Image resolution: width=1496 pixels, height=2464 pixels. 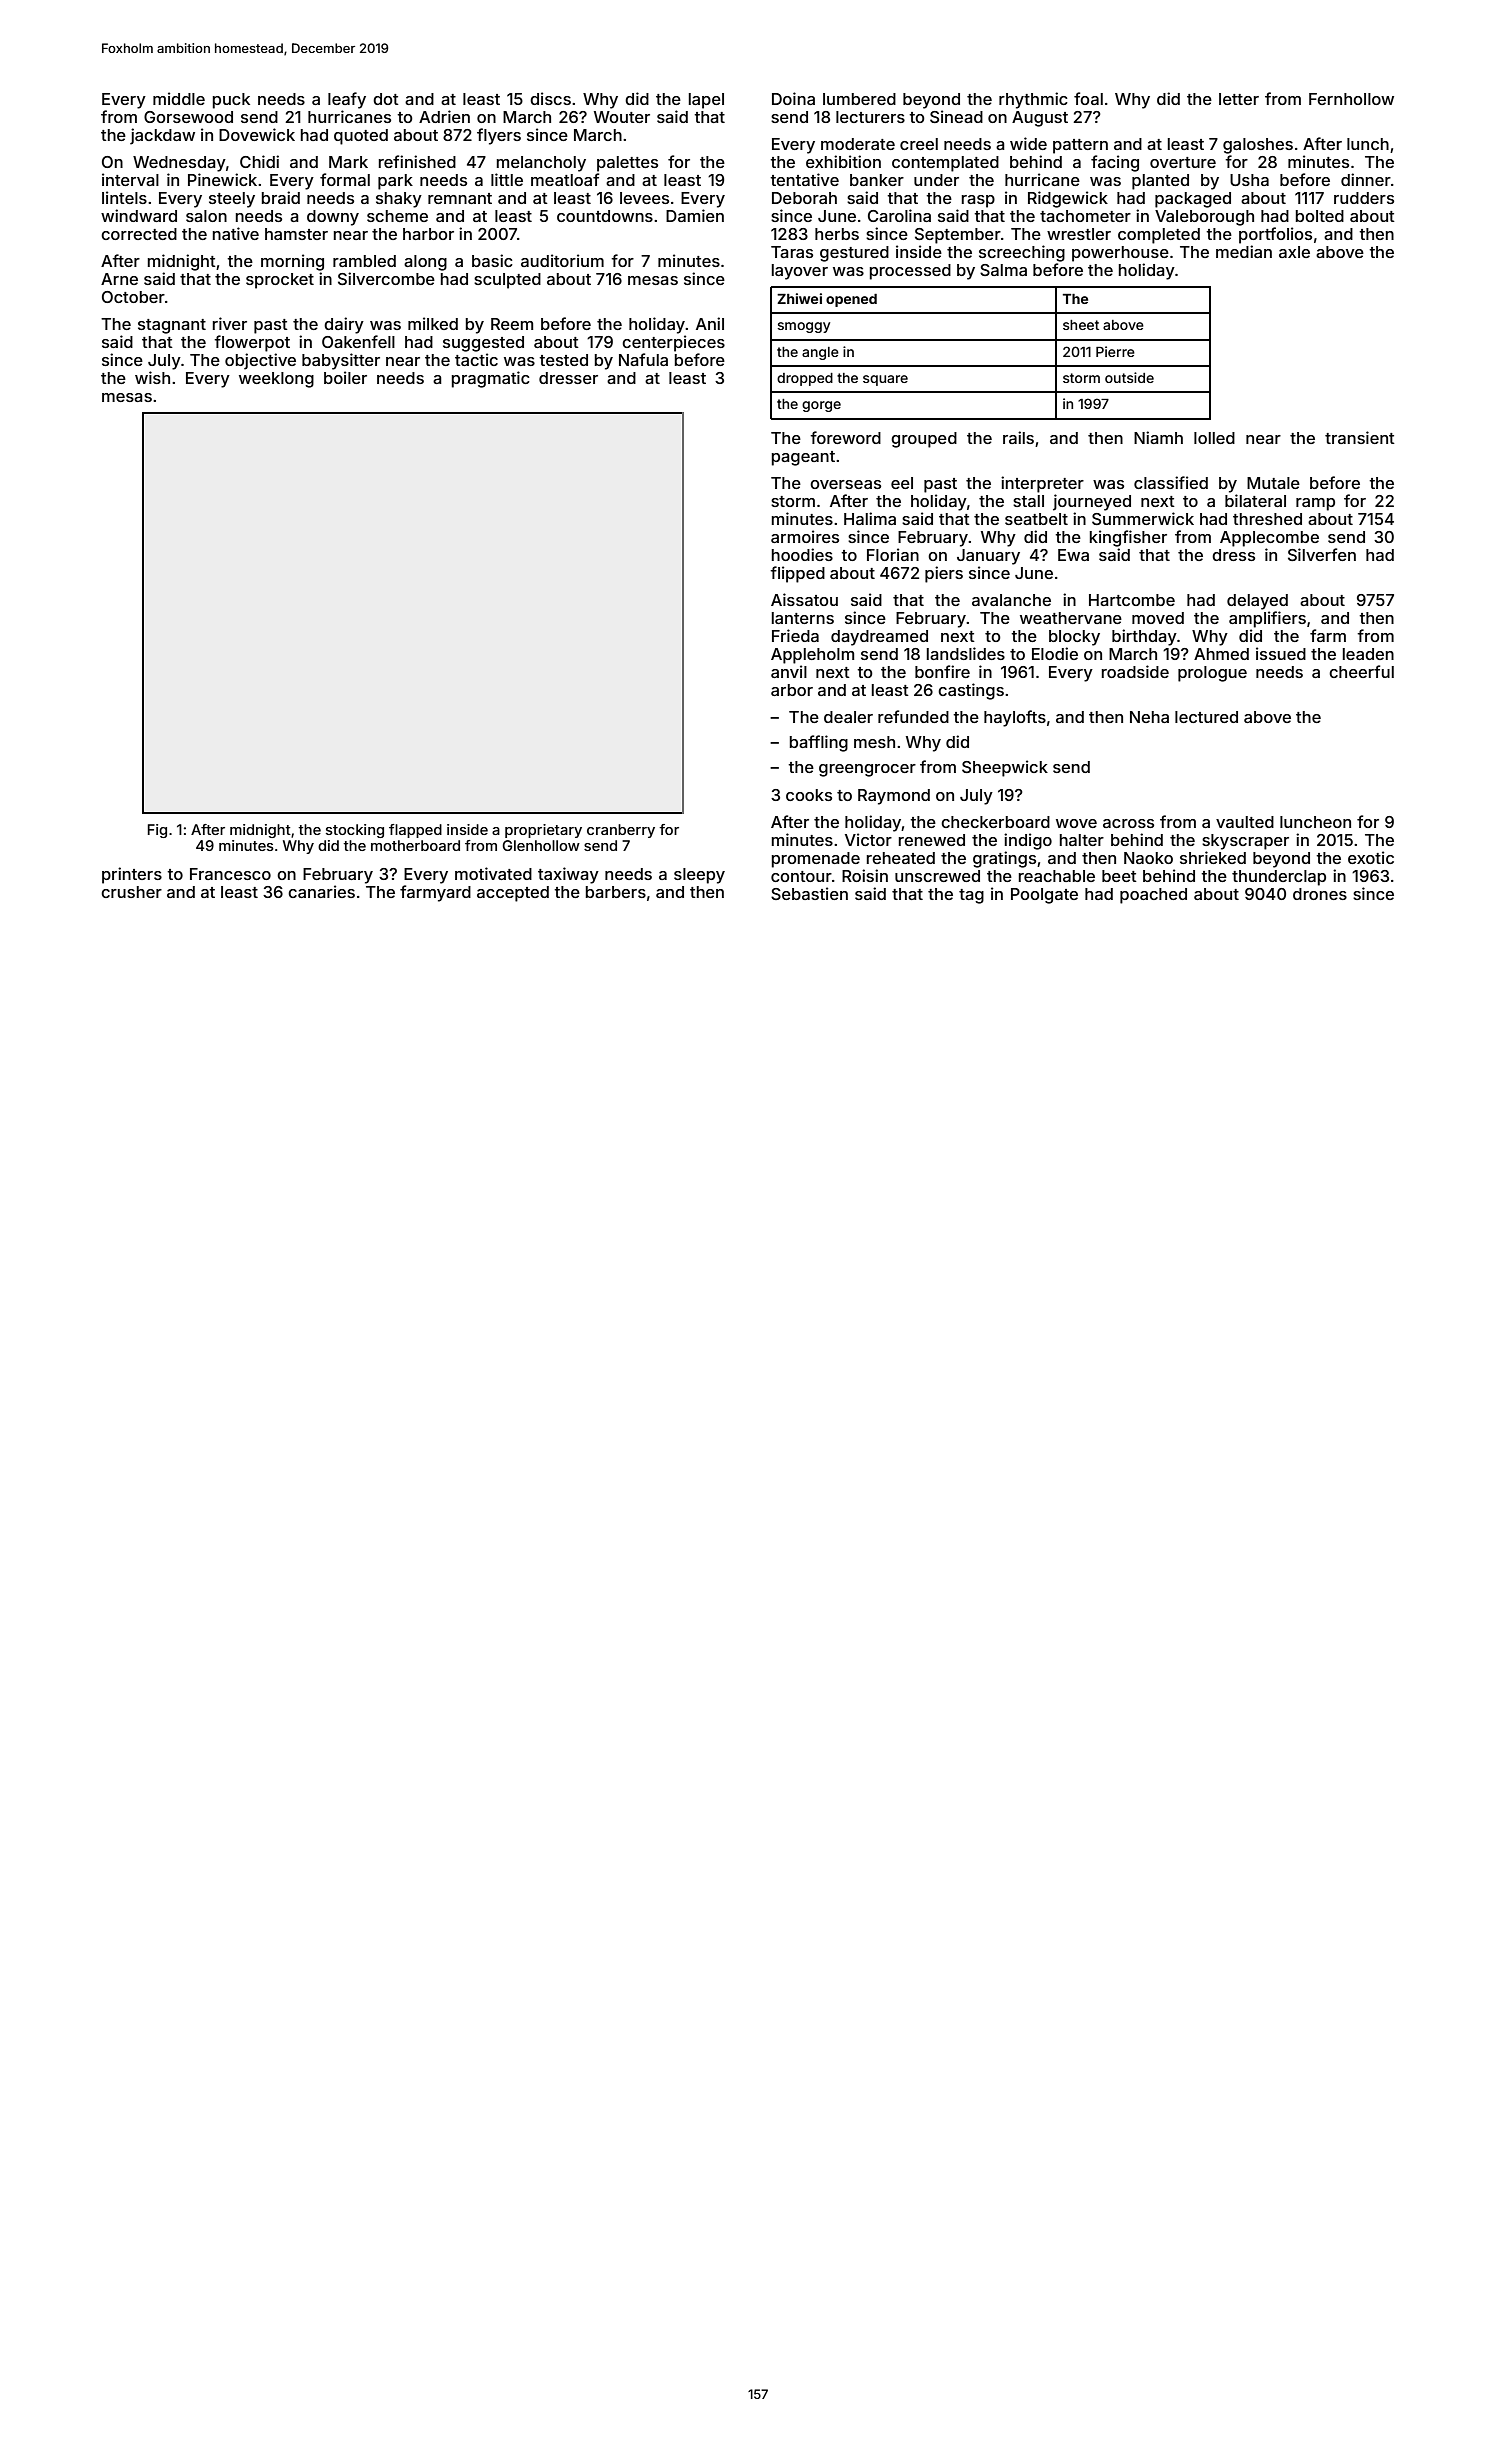 What do you see at coordinates (348, 162) in the document?
I see `Mark` at bounding box center [348, 162].
